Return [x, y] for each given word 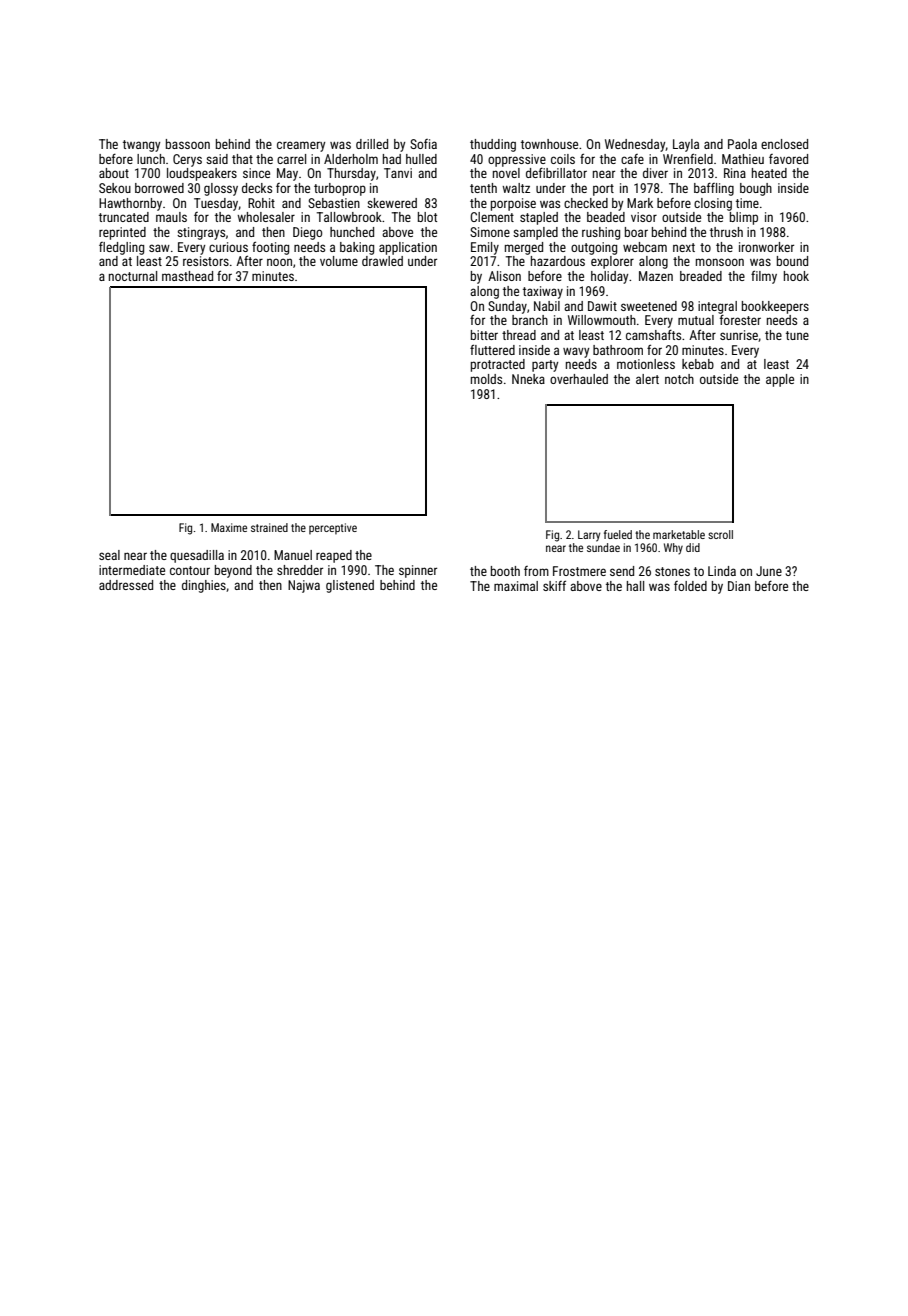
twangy [142, 146]
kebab [698, 364]
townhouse [549, 144]
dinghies [204, 586]
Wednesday [635, 145]
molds [486, 379]
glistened [350, 586]
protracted [498, 365]
